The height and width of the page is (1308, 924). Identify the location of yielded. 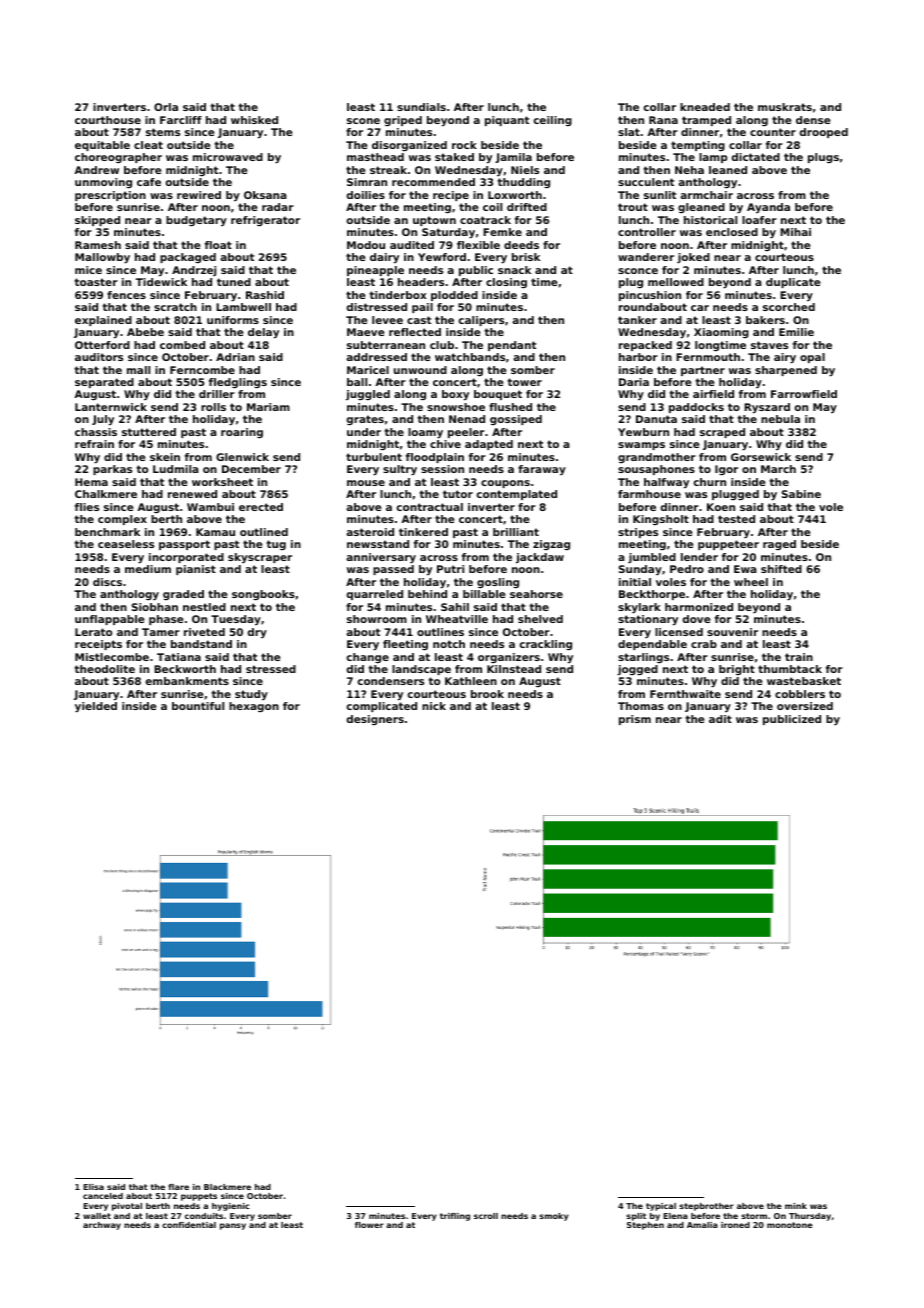
(96, 707).
